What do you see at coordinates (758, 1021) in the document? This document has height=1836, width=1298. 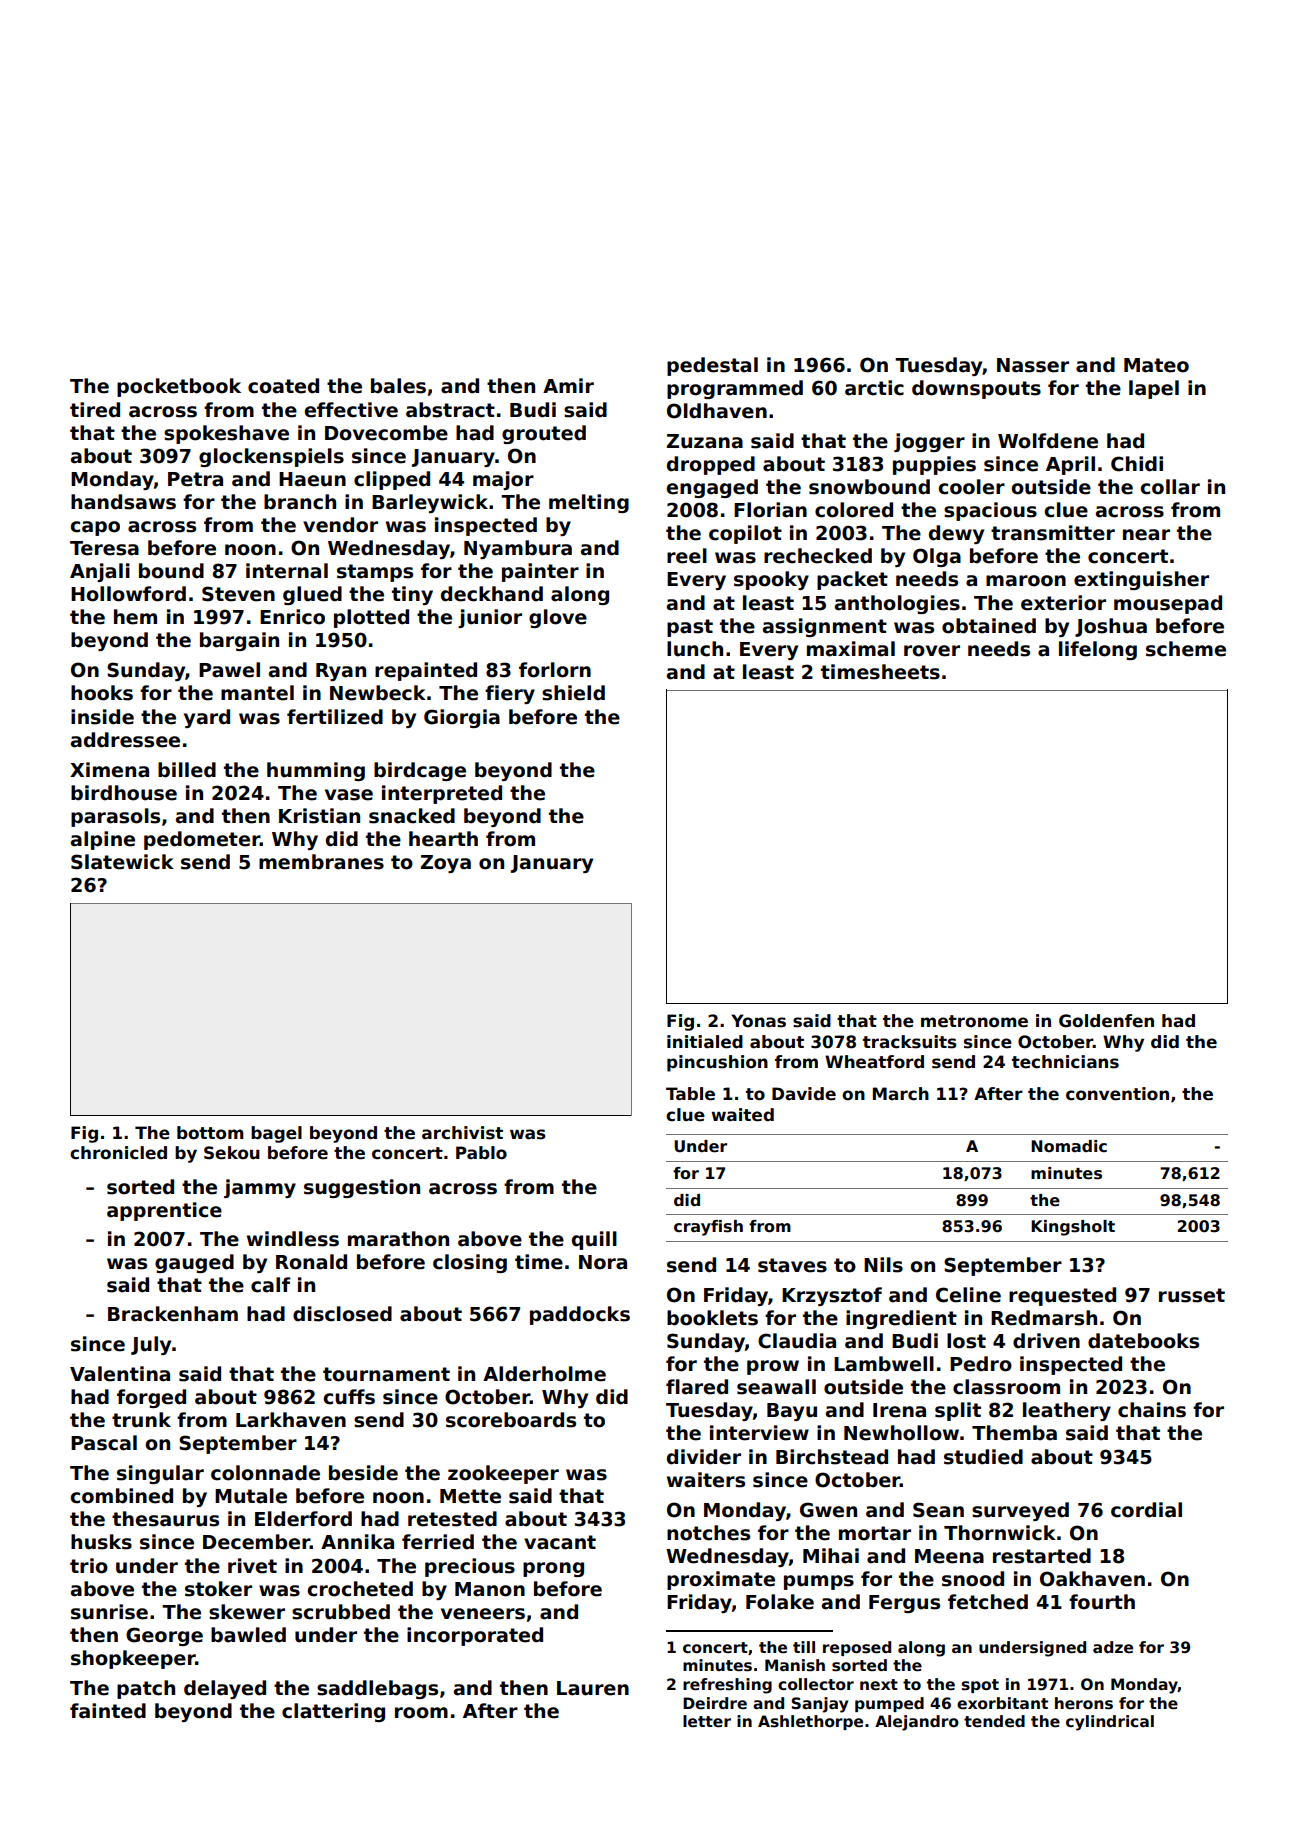 I see `Yonas` at bounding box center [758, 1021].
